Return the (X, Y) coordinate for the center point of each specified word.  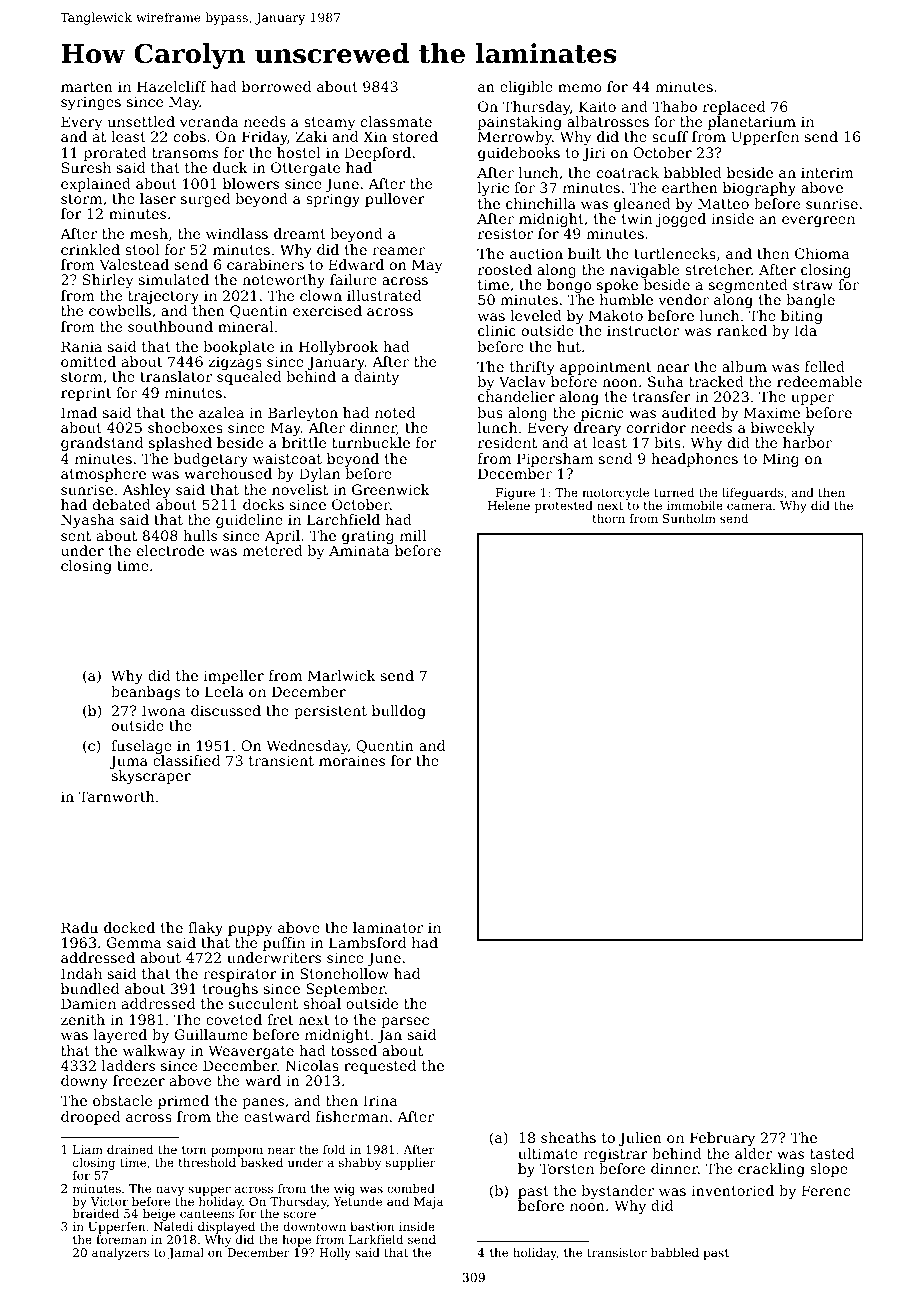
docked (129, 927)
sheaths (568, 1137)
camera (749, 506)
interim (827, 172)
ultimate (548, 1153)
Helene (509, 505)
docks (263, 504)
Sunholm (689, 518)
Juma (129, 762)
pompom (237, 1152)
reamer (398, 251)
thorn (609, 518)
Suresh (86, 167)
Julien (640, 1139)
